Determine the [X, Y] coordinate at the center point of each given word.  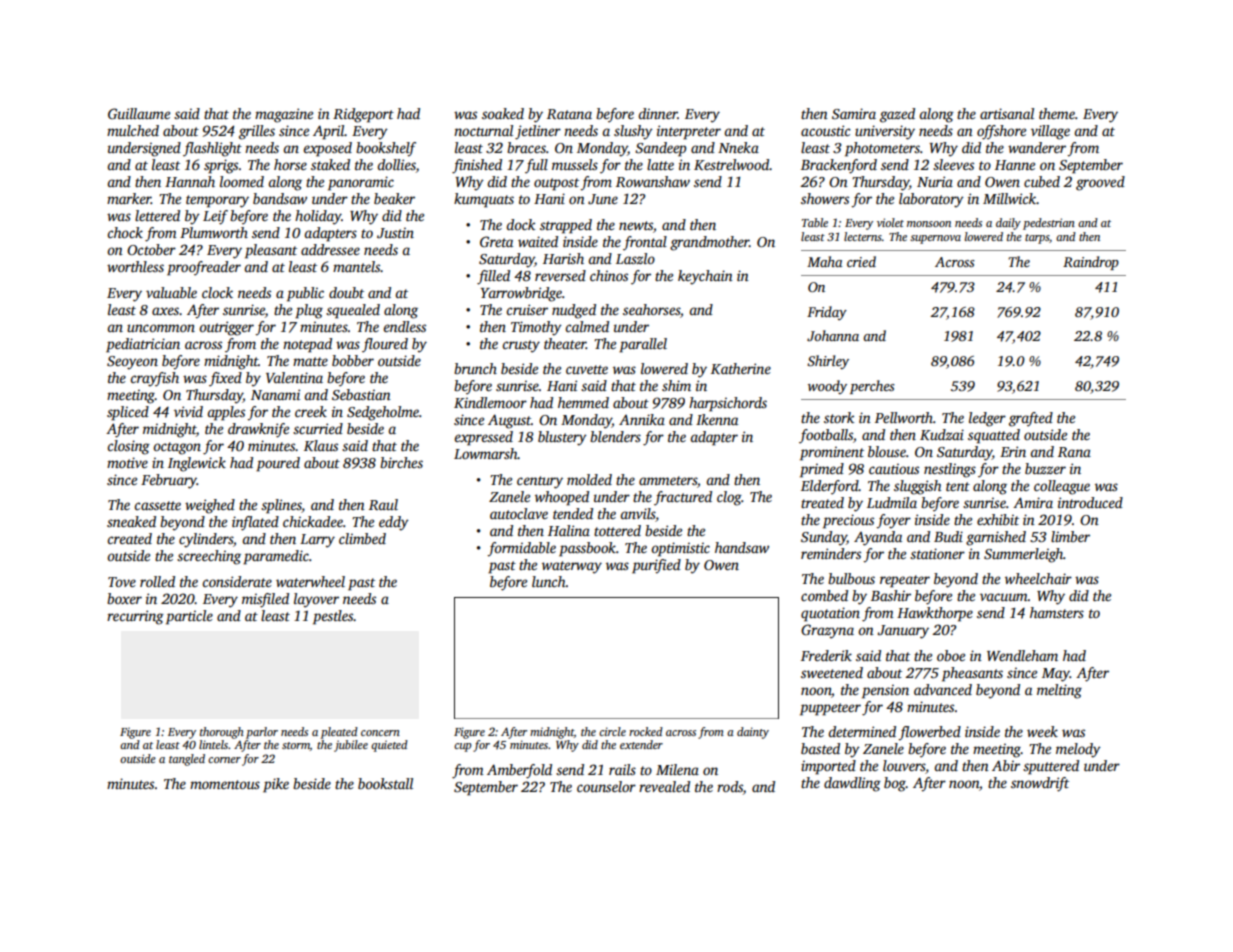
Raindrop [1091, 263]
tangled [187, 760]
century [540, 482]
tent [958, 486]
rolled [157, 581]
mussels [575, 164]
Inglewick [197, 464]
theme [1057, 113]
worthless [135, 266]
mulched [133, 130]
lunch [549, 581]
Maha [825, 261]
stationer [937, 553]
